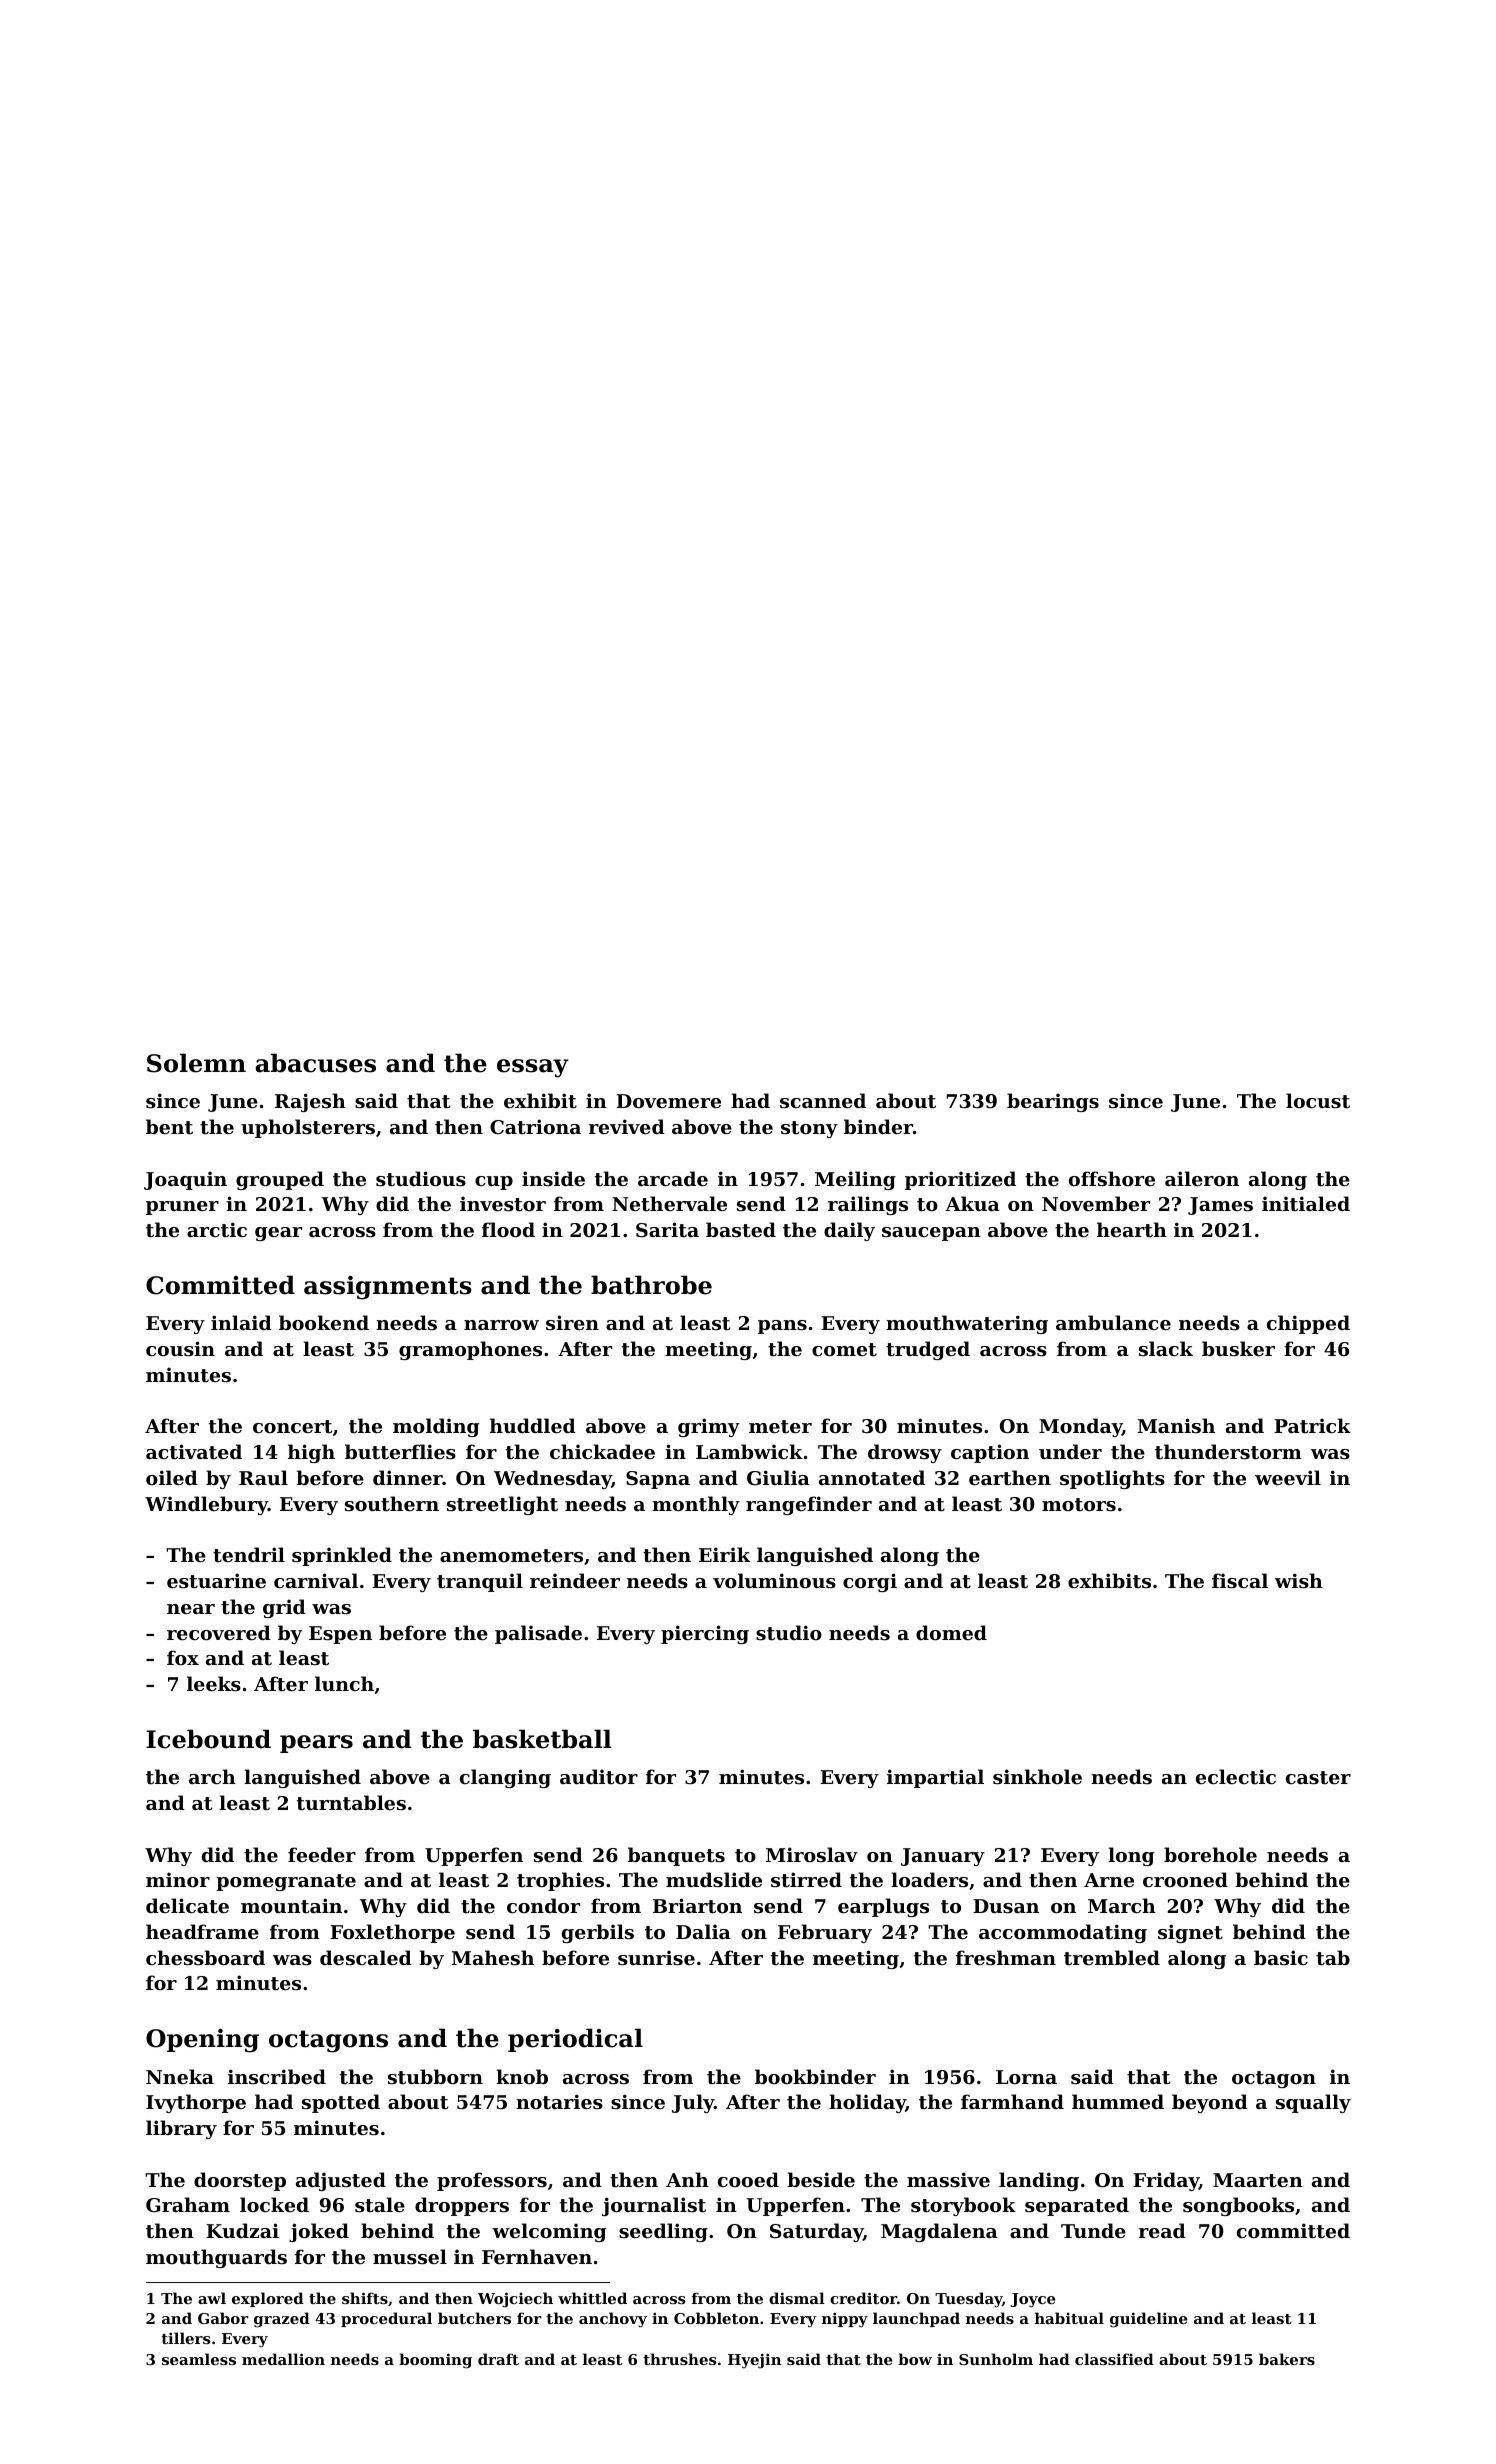 This screenshot has width=1496, height=2464. What do you see at coordinates (480, 1582) in the screenshot?
I see `tranquil` at bounding box center [480, 1582].
